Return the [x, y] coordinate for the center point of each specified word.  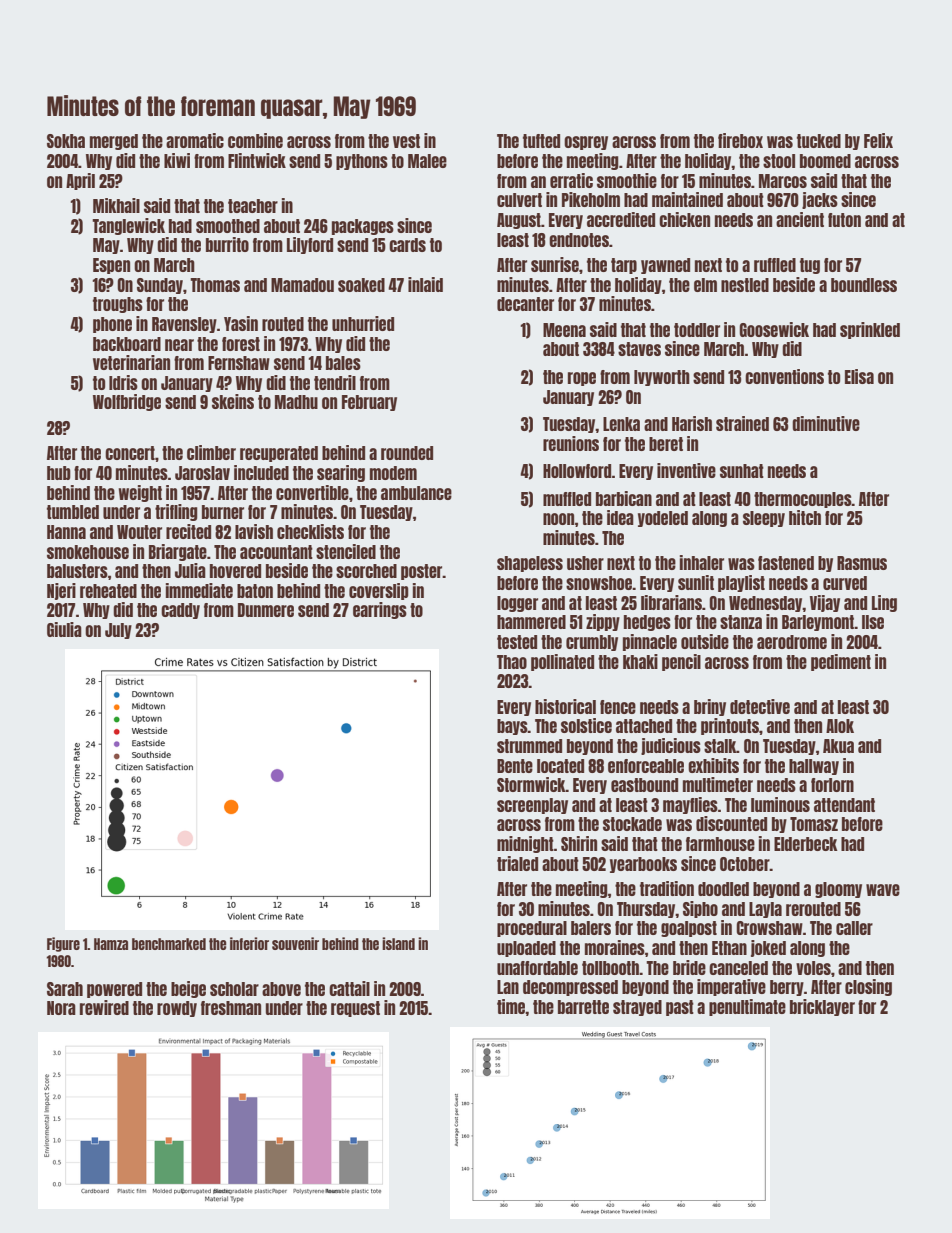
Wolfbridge [127, 402]
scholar [234, 989]
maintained [687, 199]
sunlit [696, 582]
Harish [692, 423]
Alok [840, 726]
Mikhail [116, 205]
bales [343, 363]
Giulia [64, 629]
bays [512, 727]
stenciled [346, 551]
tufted [541, 141]
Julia [190, 570]
